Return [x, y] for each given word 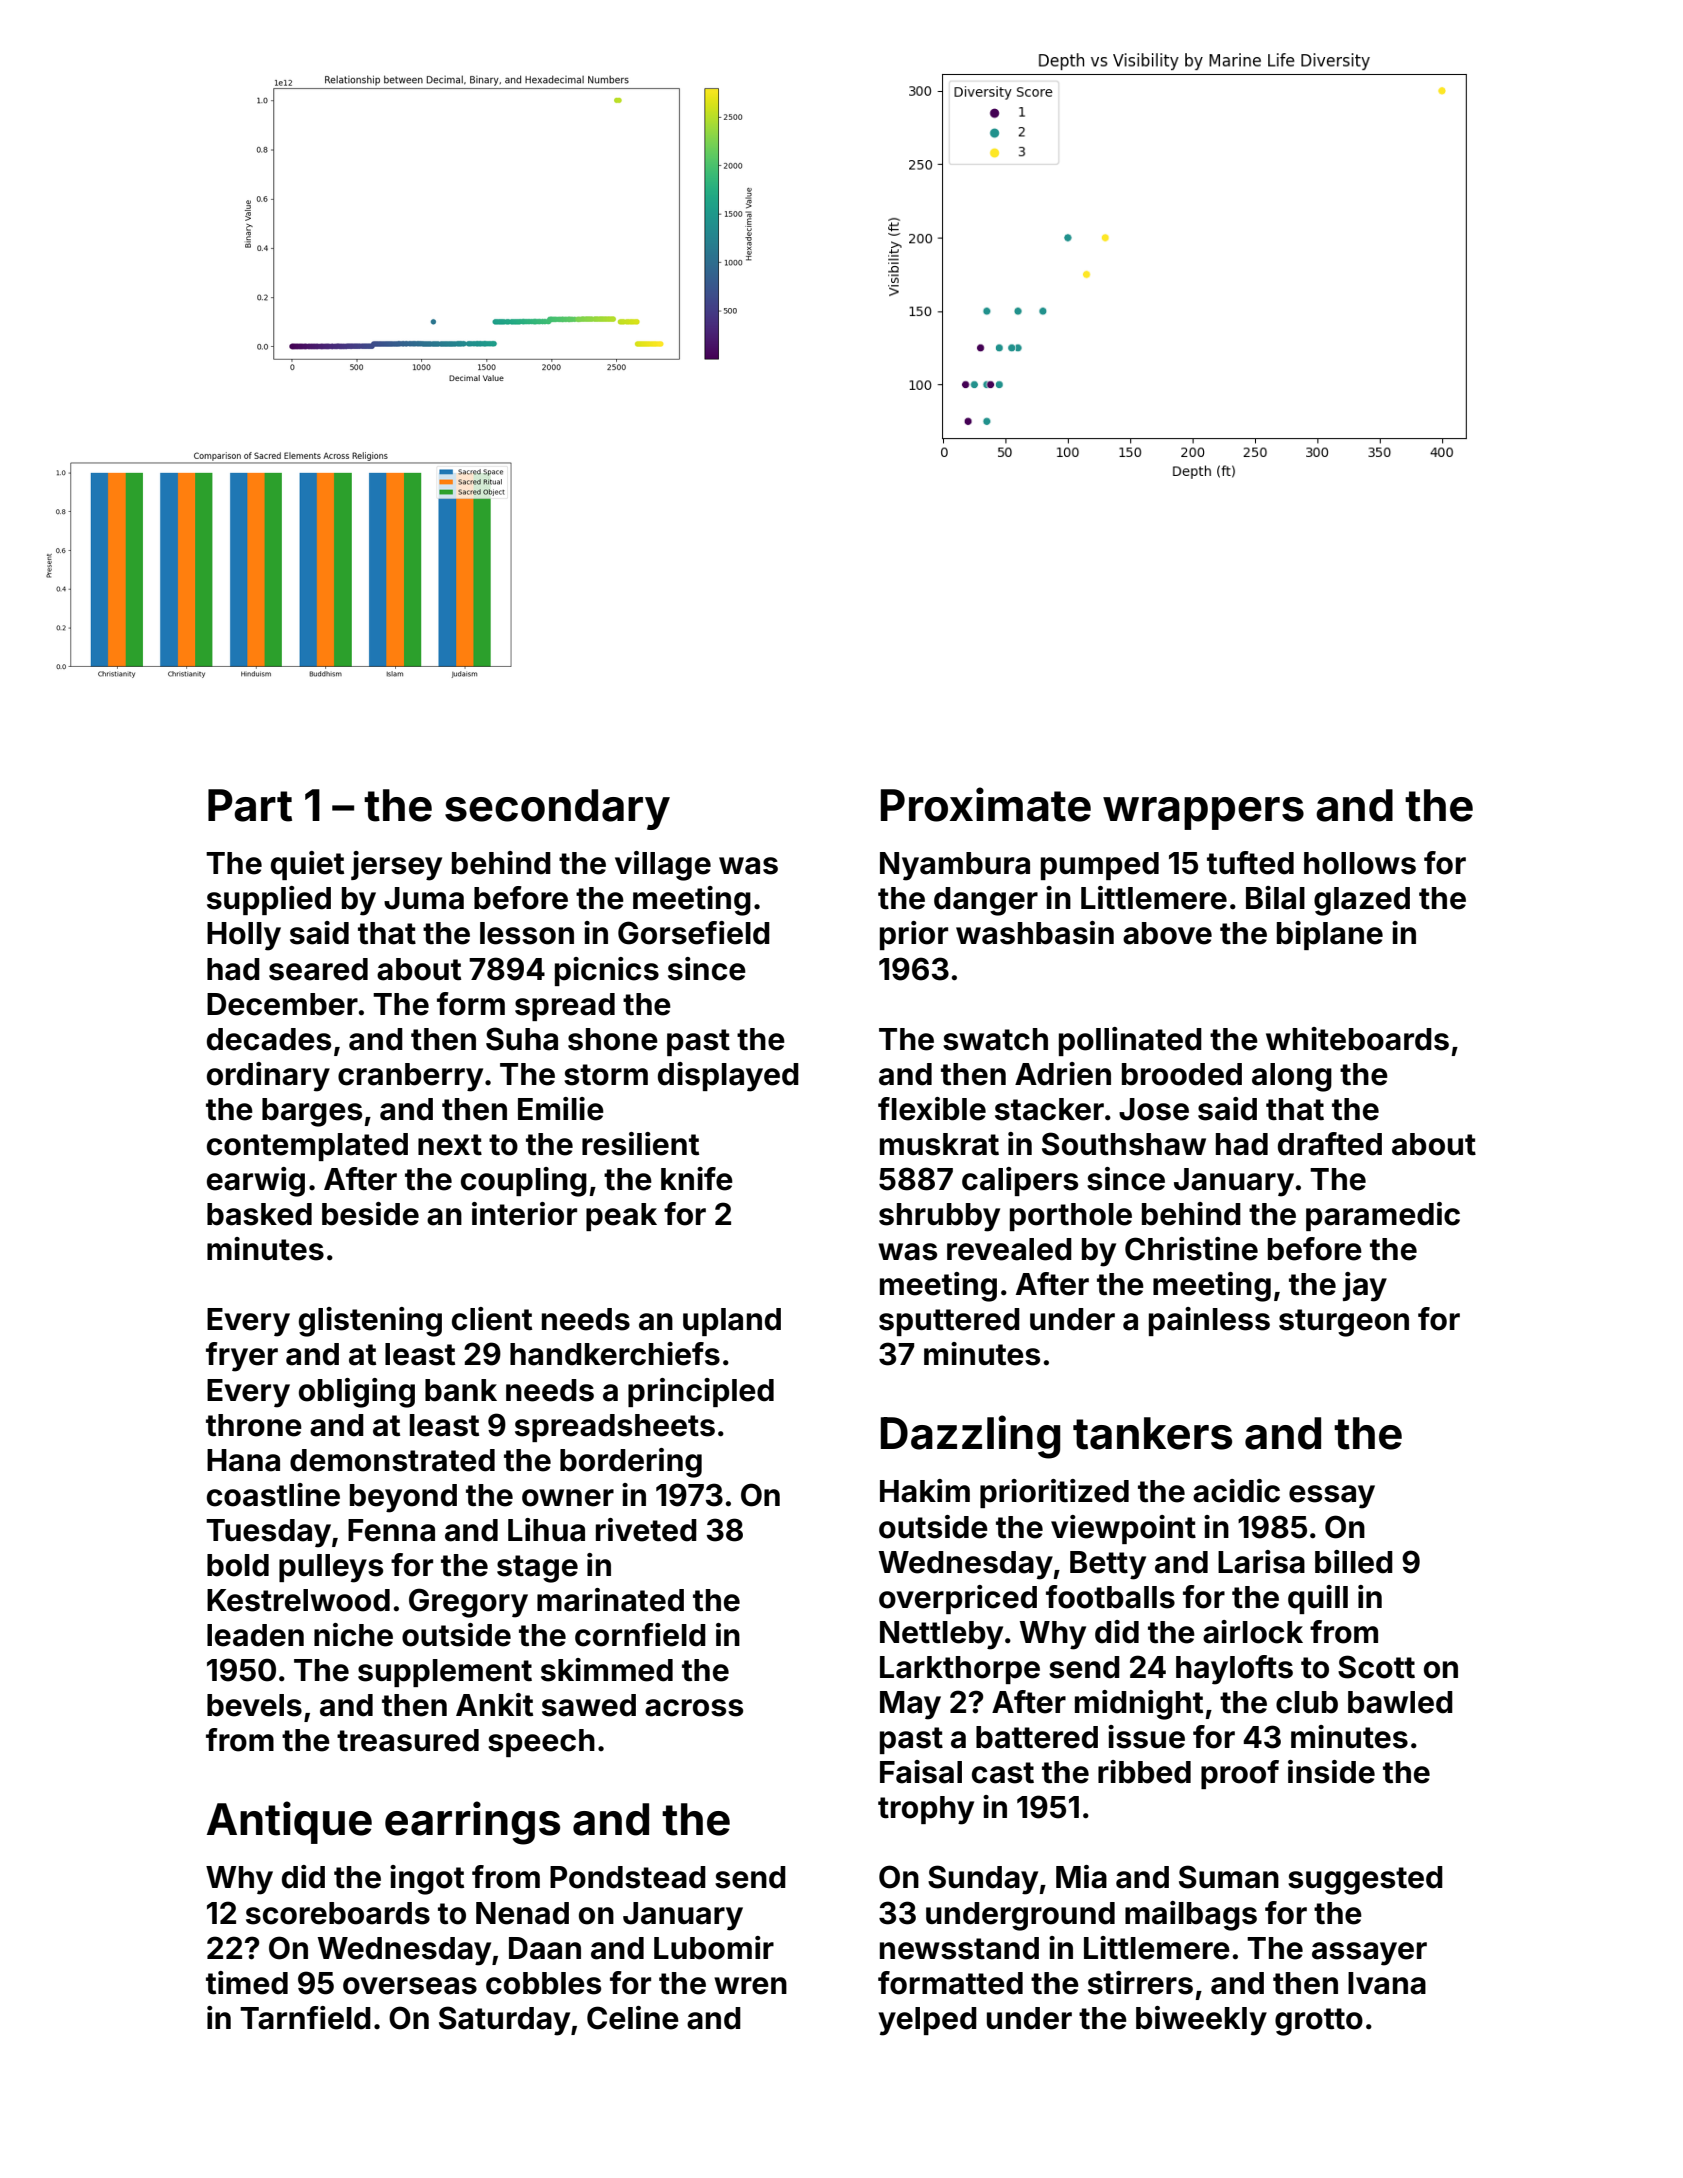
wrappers [1203, 813]
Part [250, 805]
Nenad [522, 1913]
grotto [1319, 2022]
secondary [557, 809]
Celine [633, 2018]
